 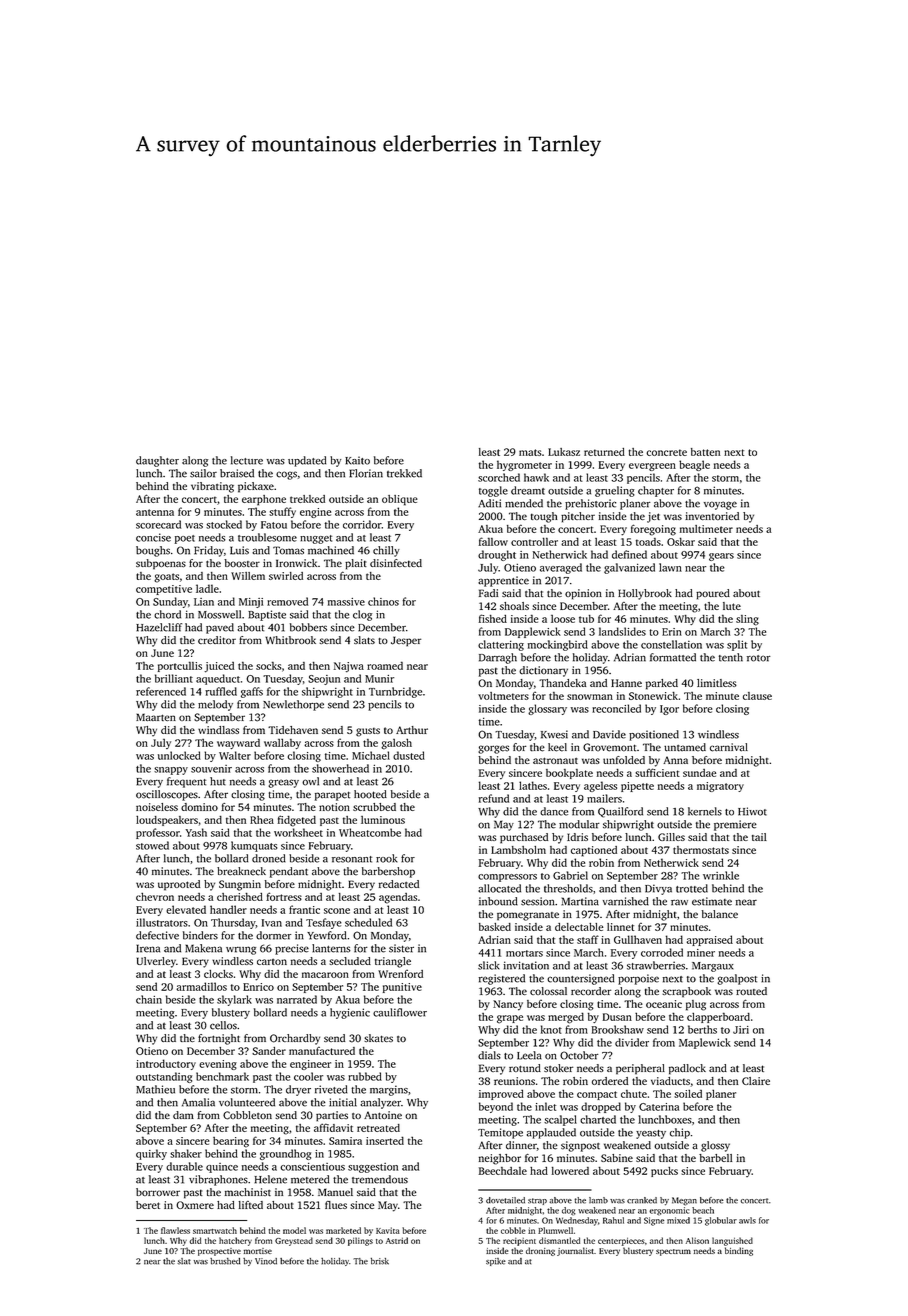 What do you see at coordinates (366, 473) in the screenshot?
I see `Florian` at bounding box center [366, 473].
